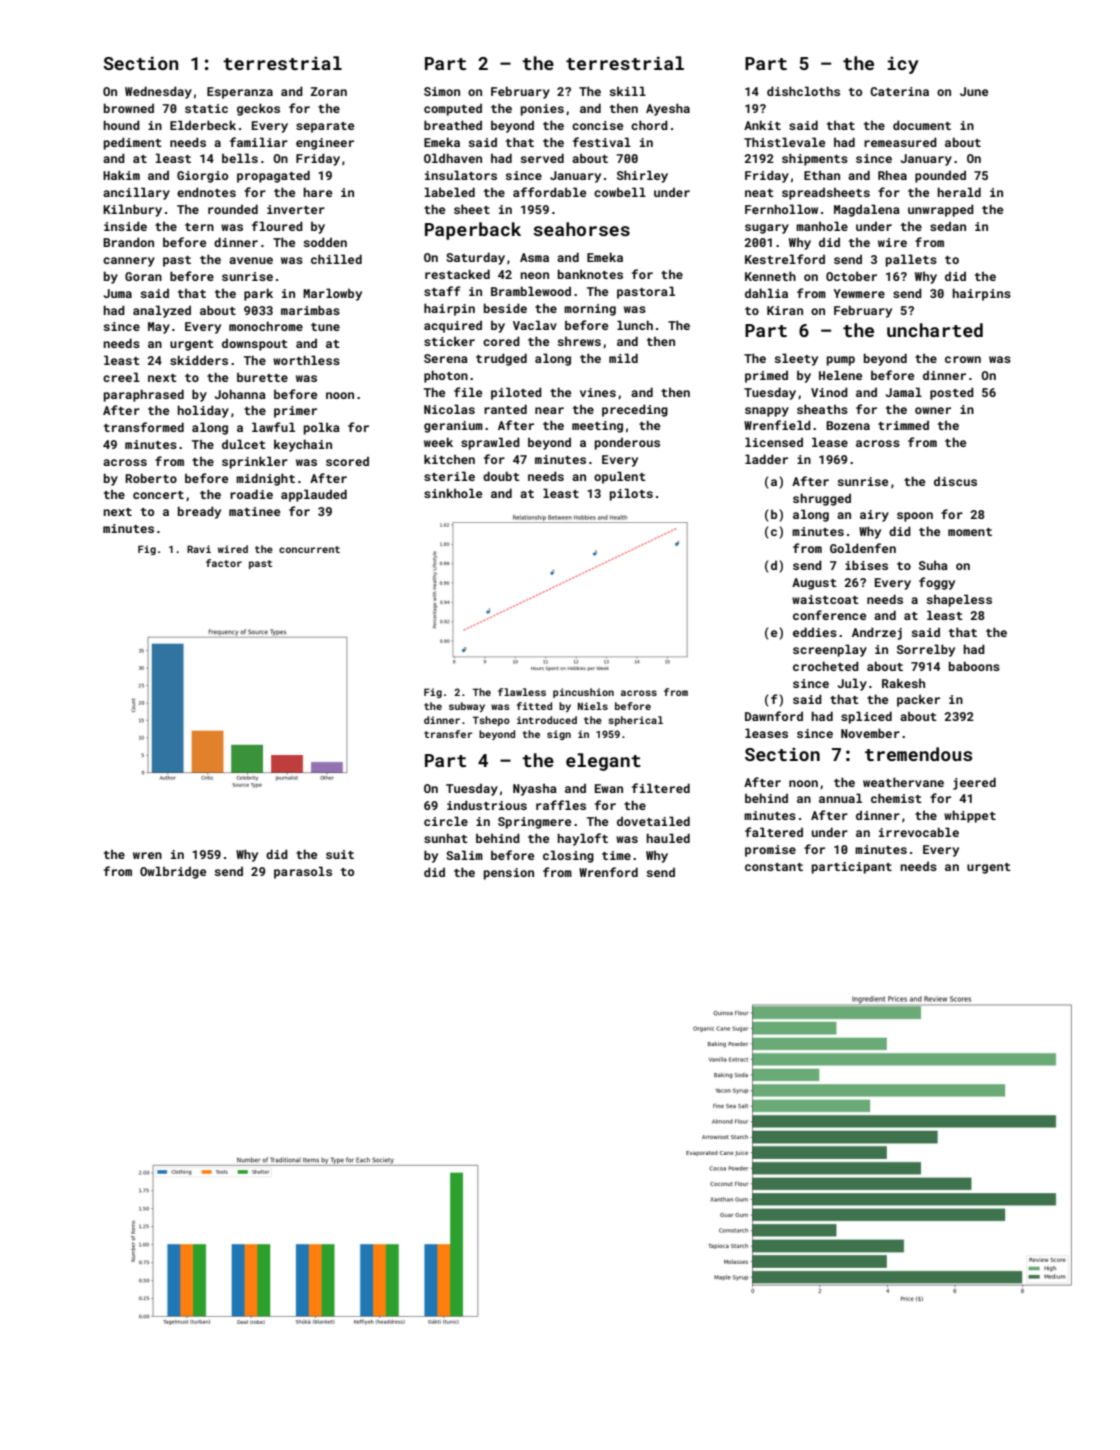  Describe the element at coordinates (866, 717) in the screenshot. I see `spliced` at that location.
